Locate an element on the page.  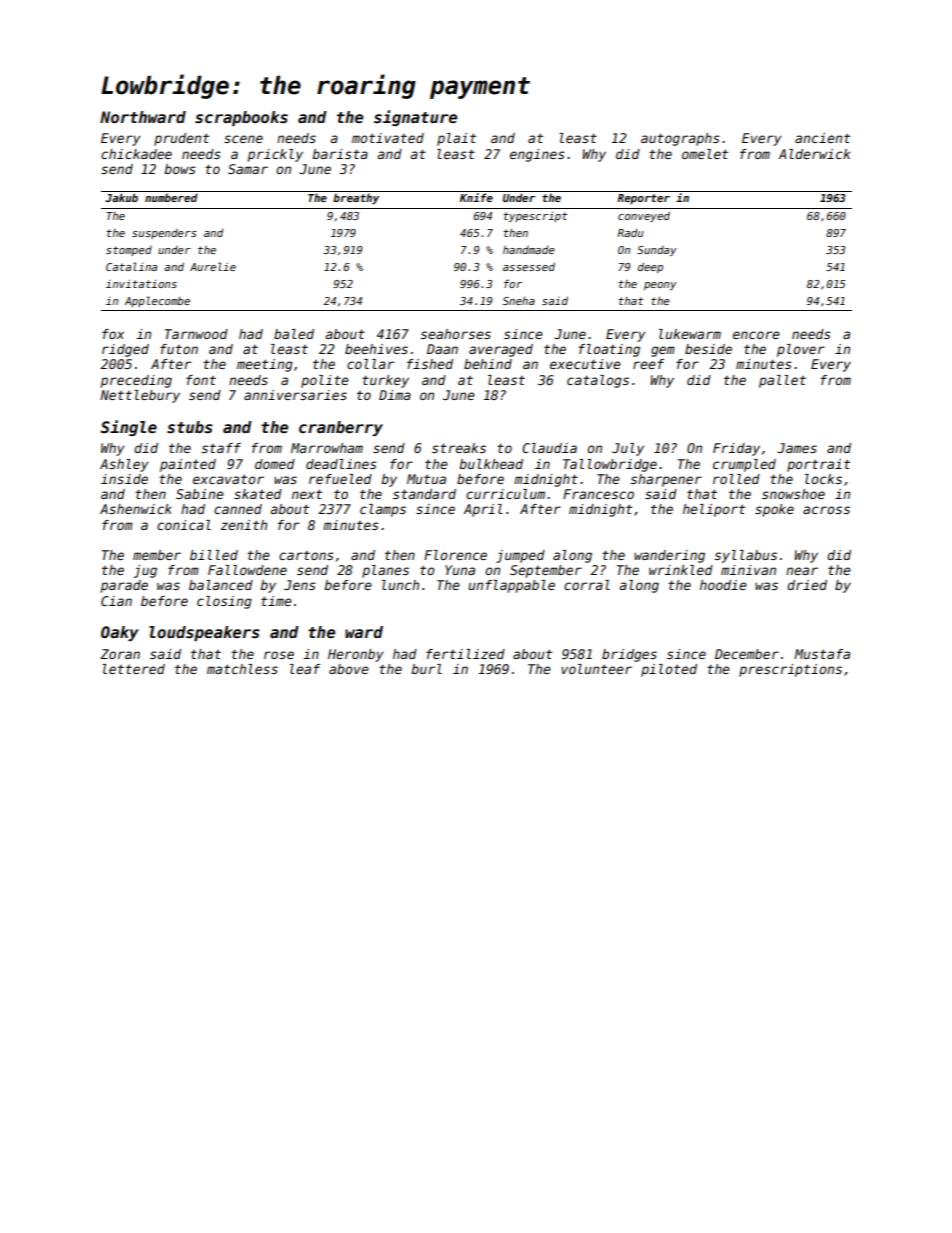
volunteer is located at coordinates (596, 669).
